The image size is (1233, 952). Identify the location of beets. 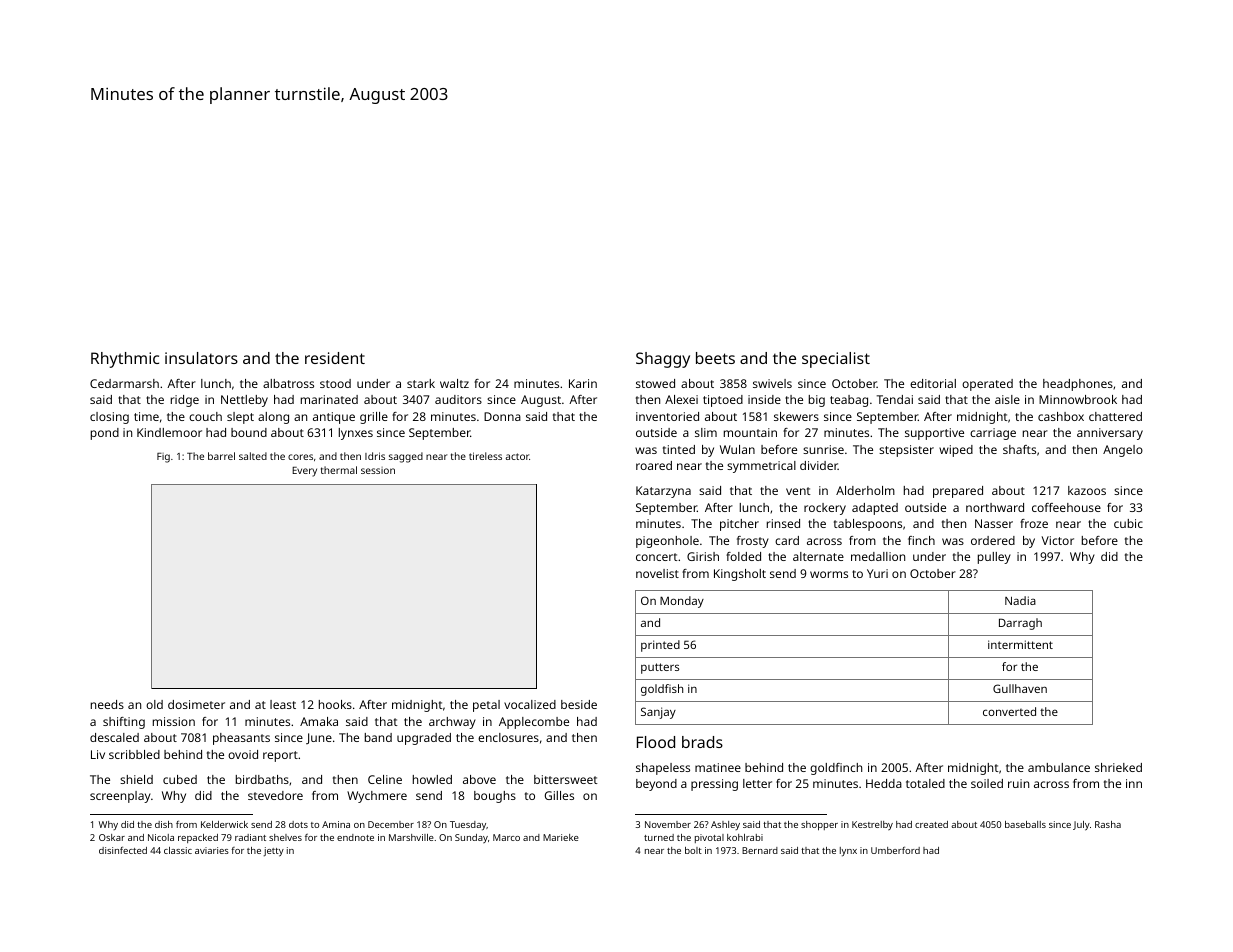
(715, 358).
